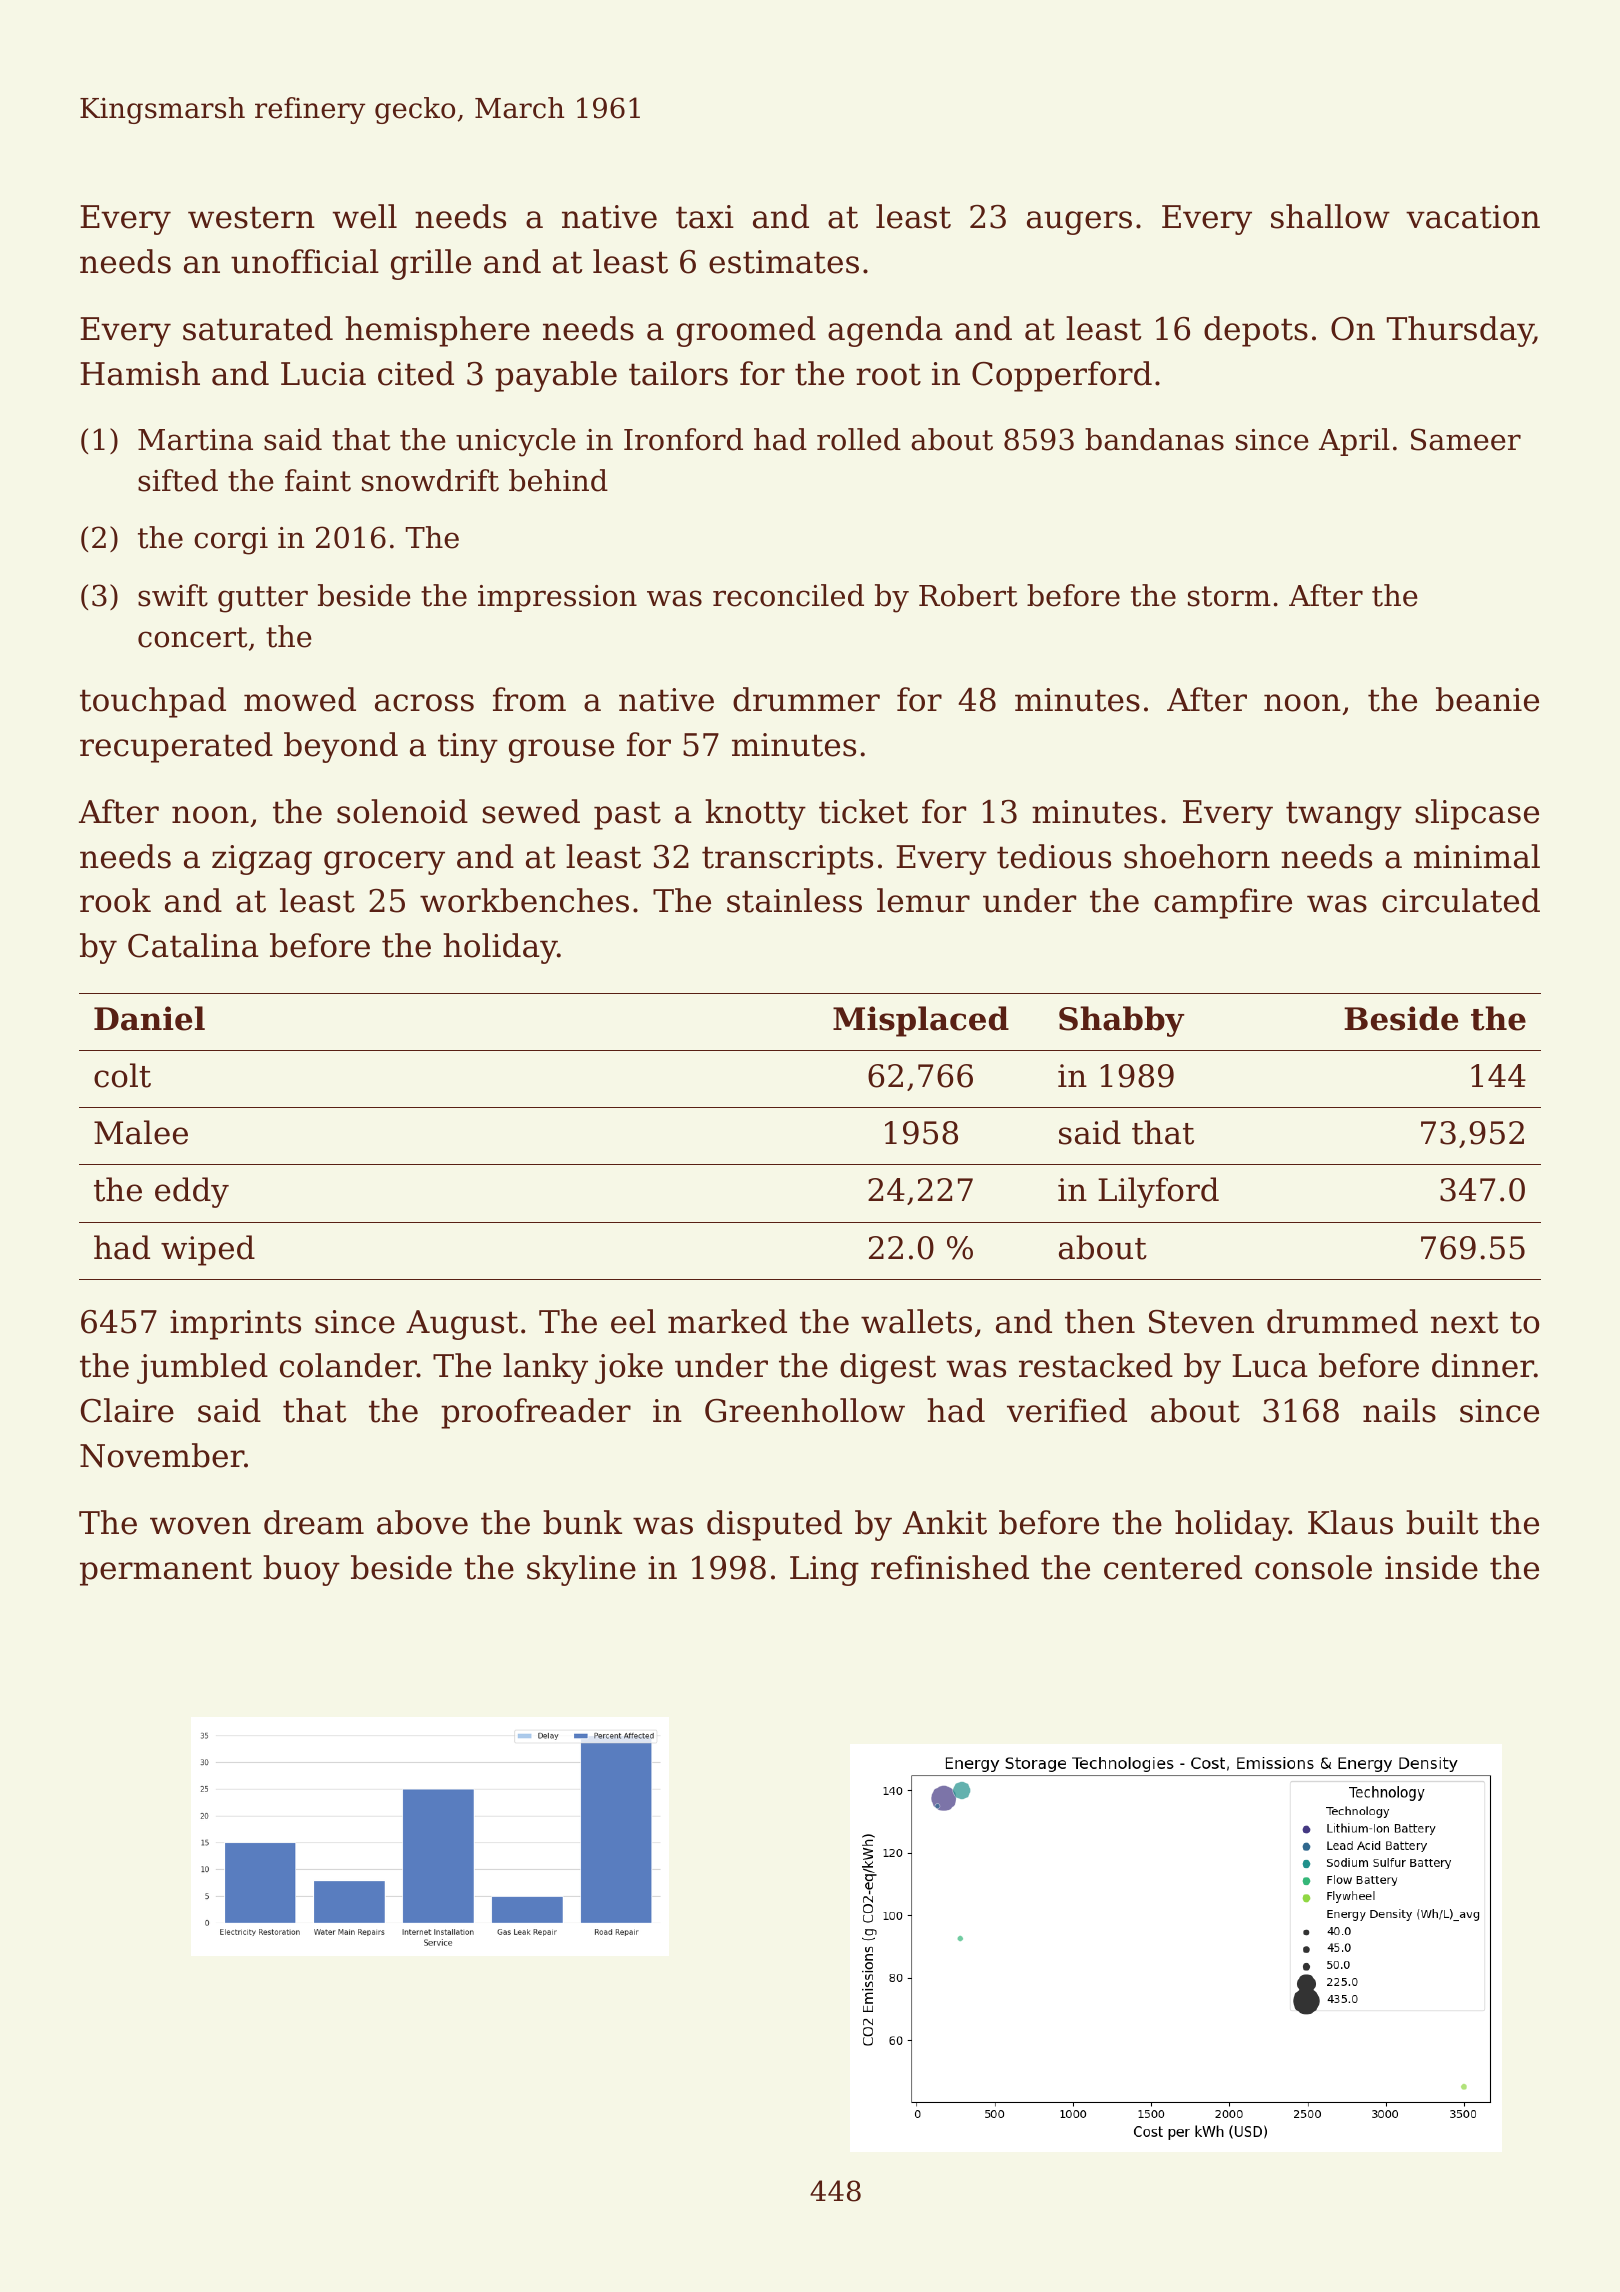  Describe the element at coordinates (581, 1570) in the page. I see `skyline` at that location.
